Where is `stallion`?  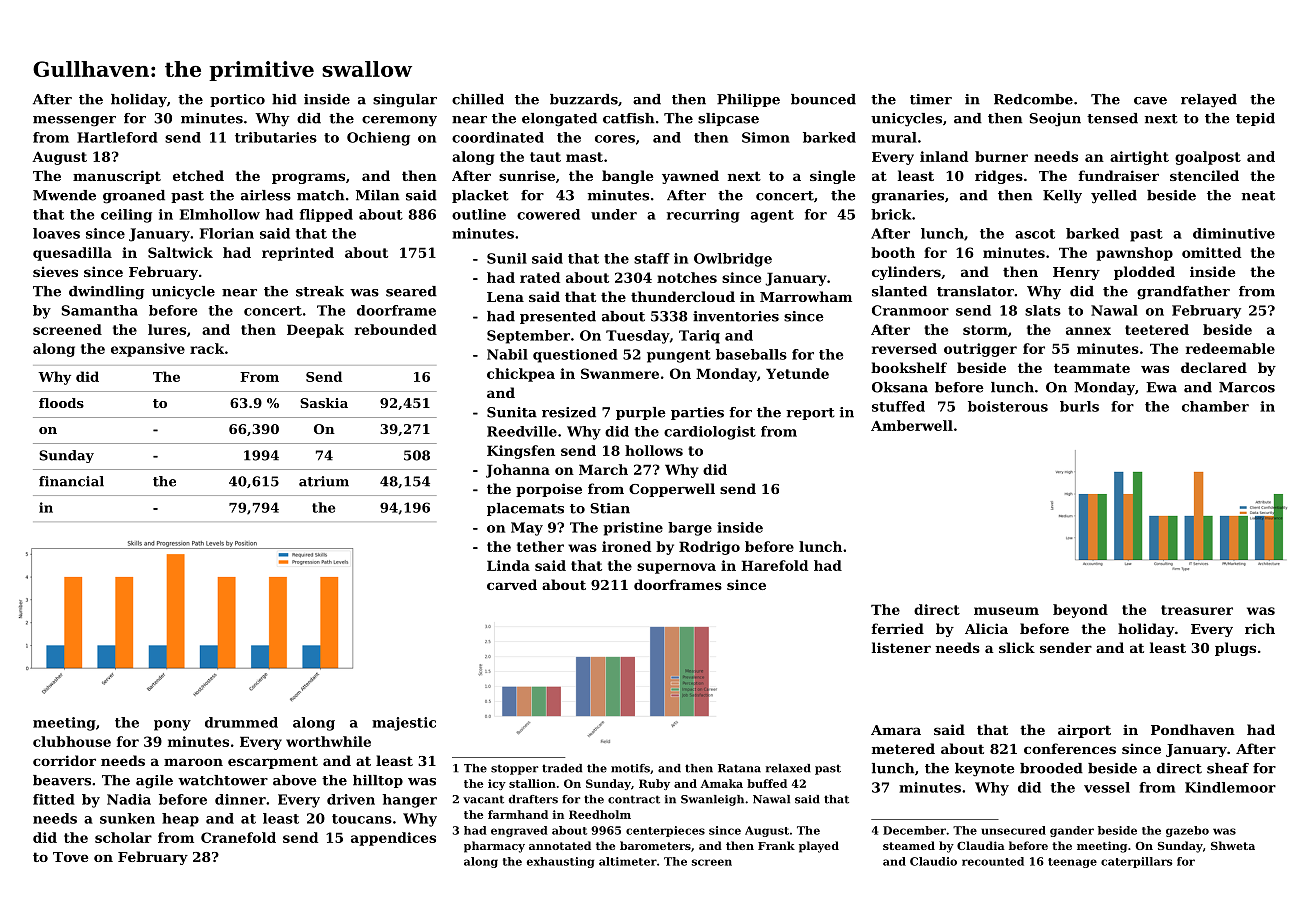
stallion is located at coordinates (532, 783).
